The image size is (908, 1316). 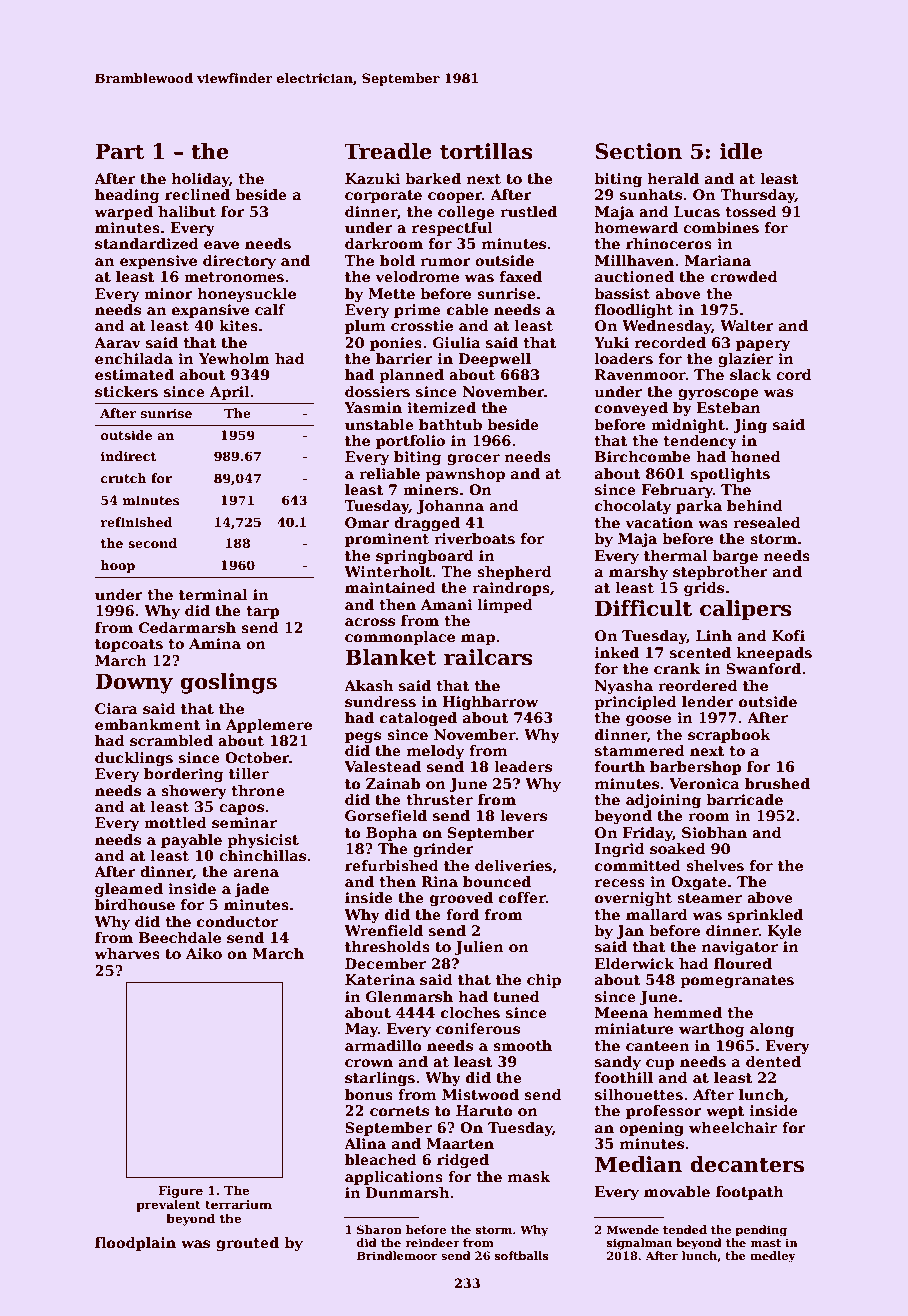 I want to click on scrapbook, so click(x=729, y=736).
